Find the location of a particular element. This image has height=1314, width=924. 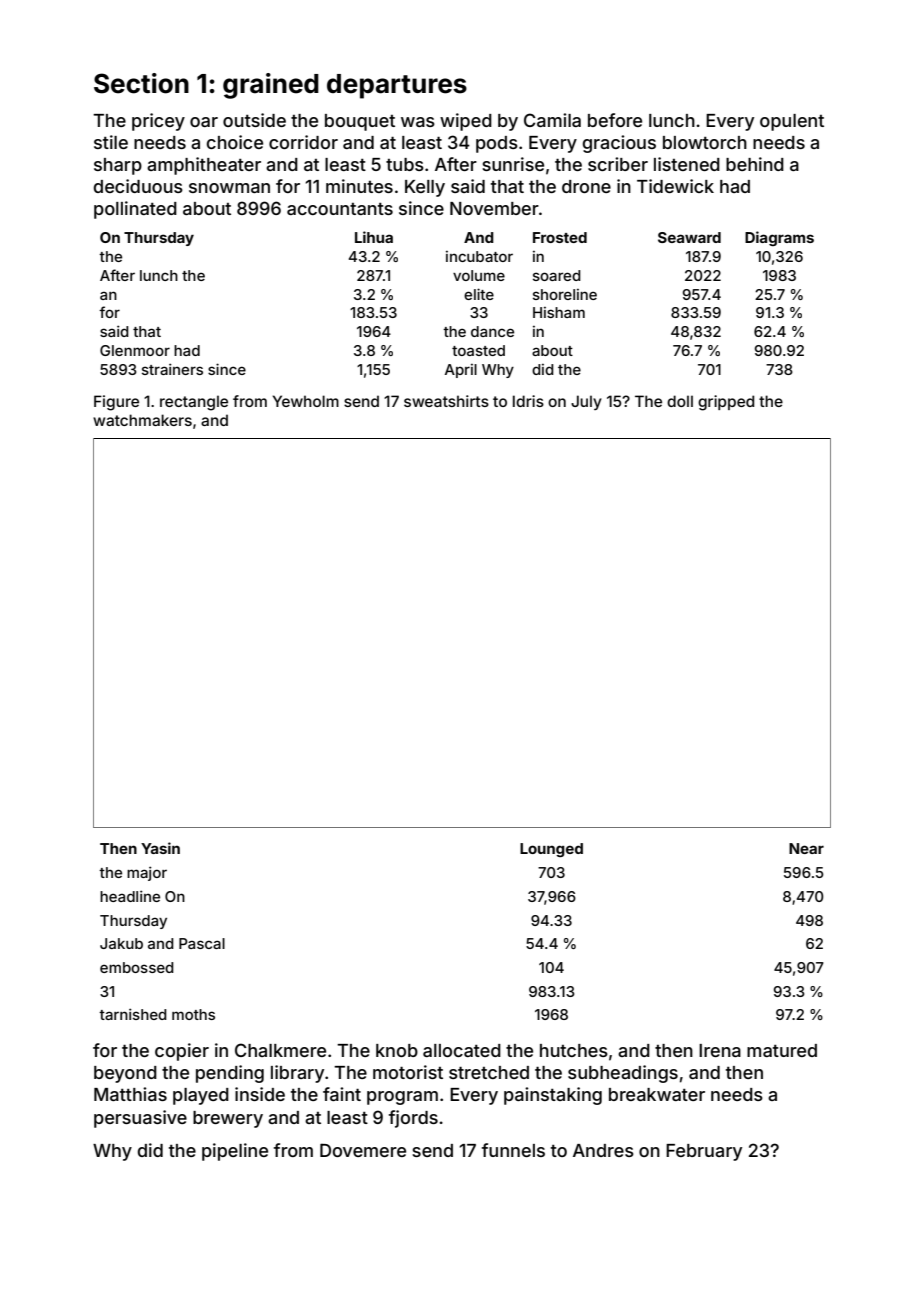

gripped is located at coordinates (726, 403).
